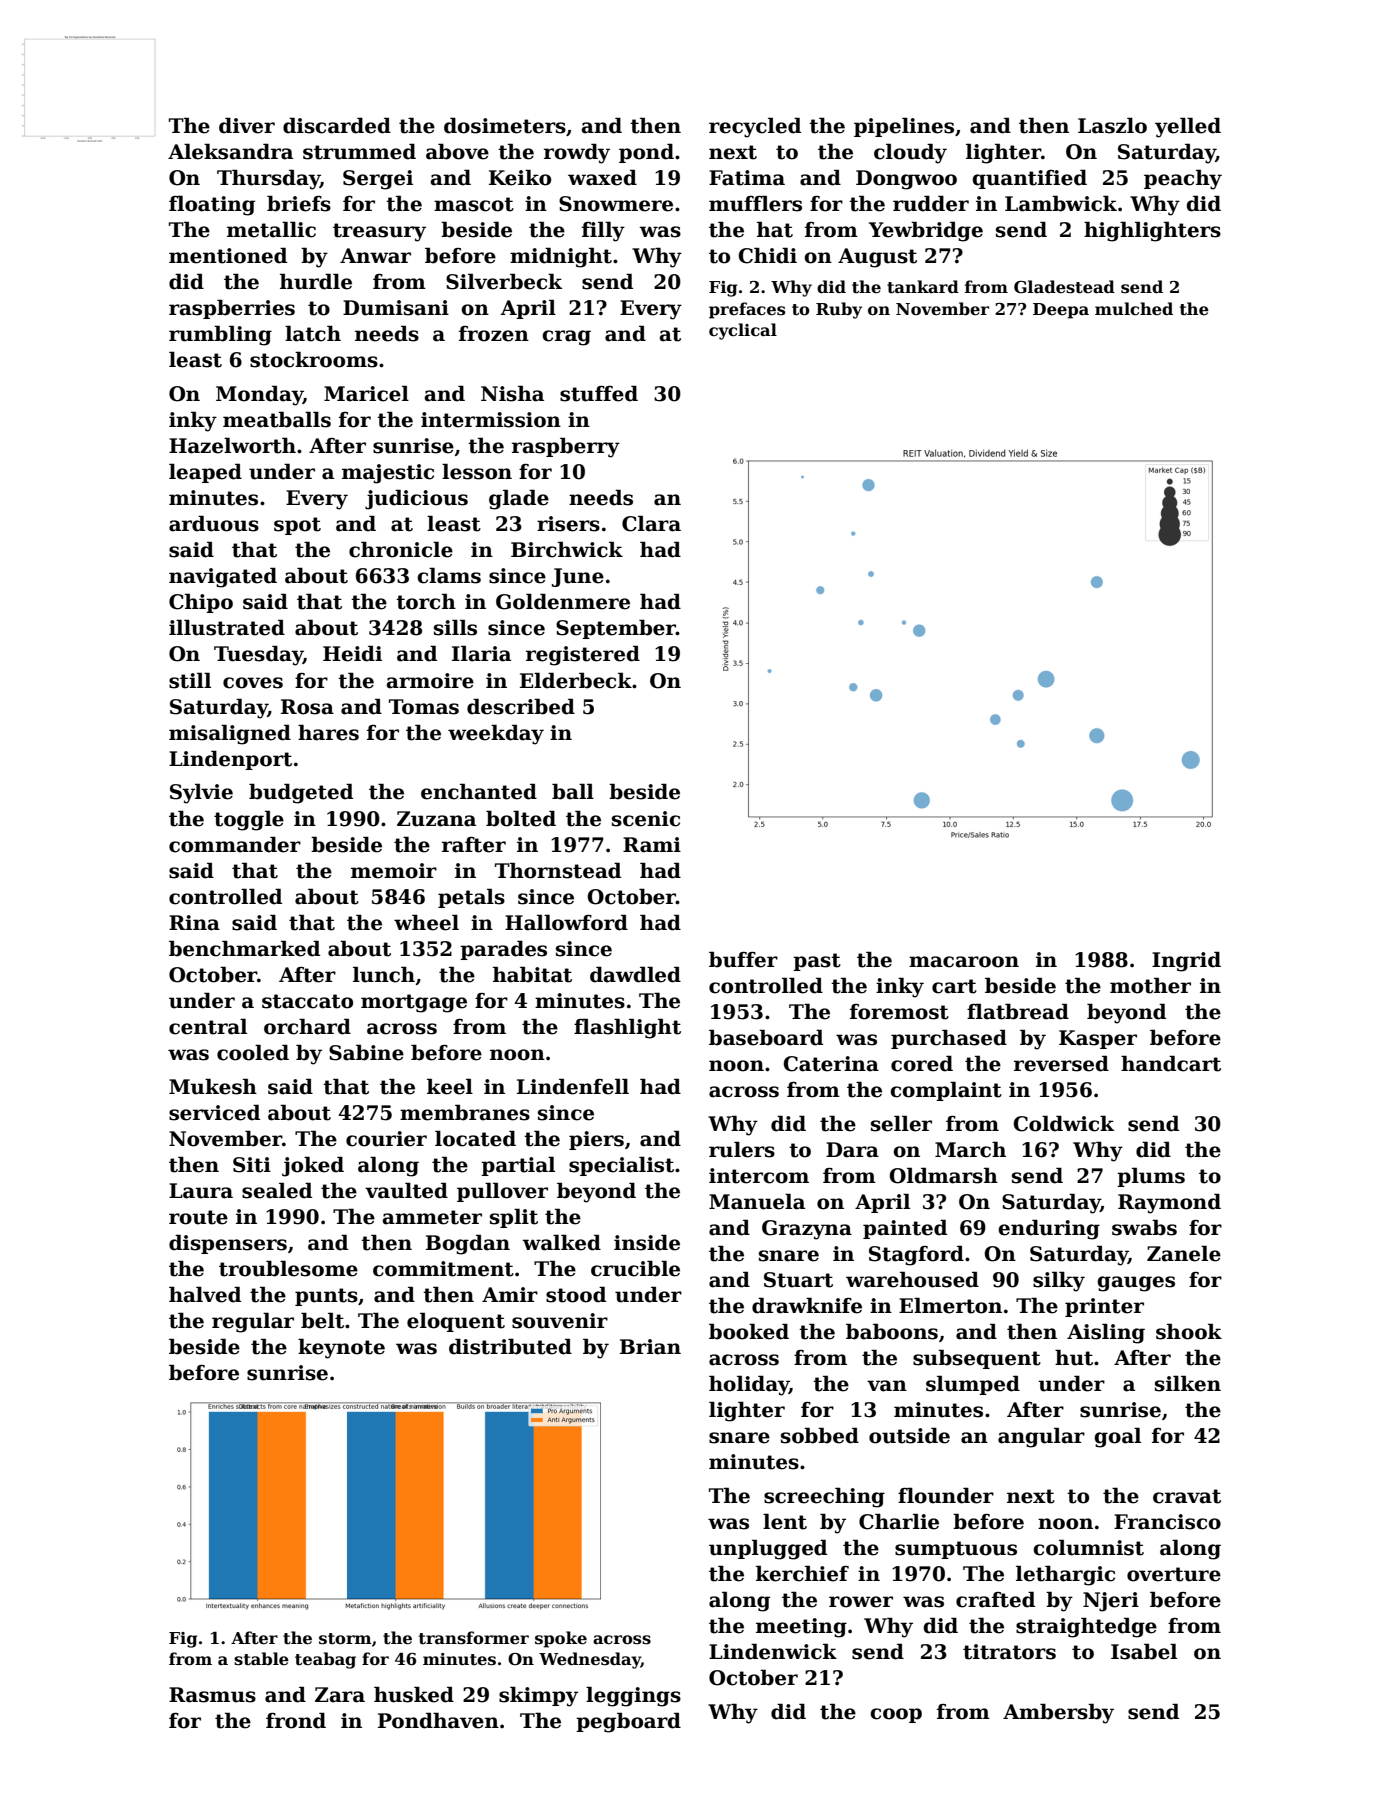  I want to click on Ingrid, so click(1186, 961).
